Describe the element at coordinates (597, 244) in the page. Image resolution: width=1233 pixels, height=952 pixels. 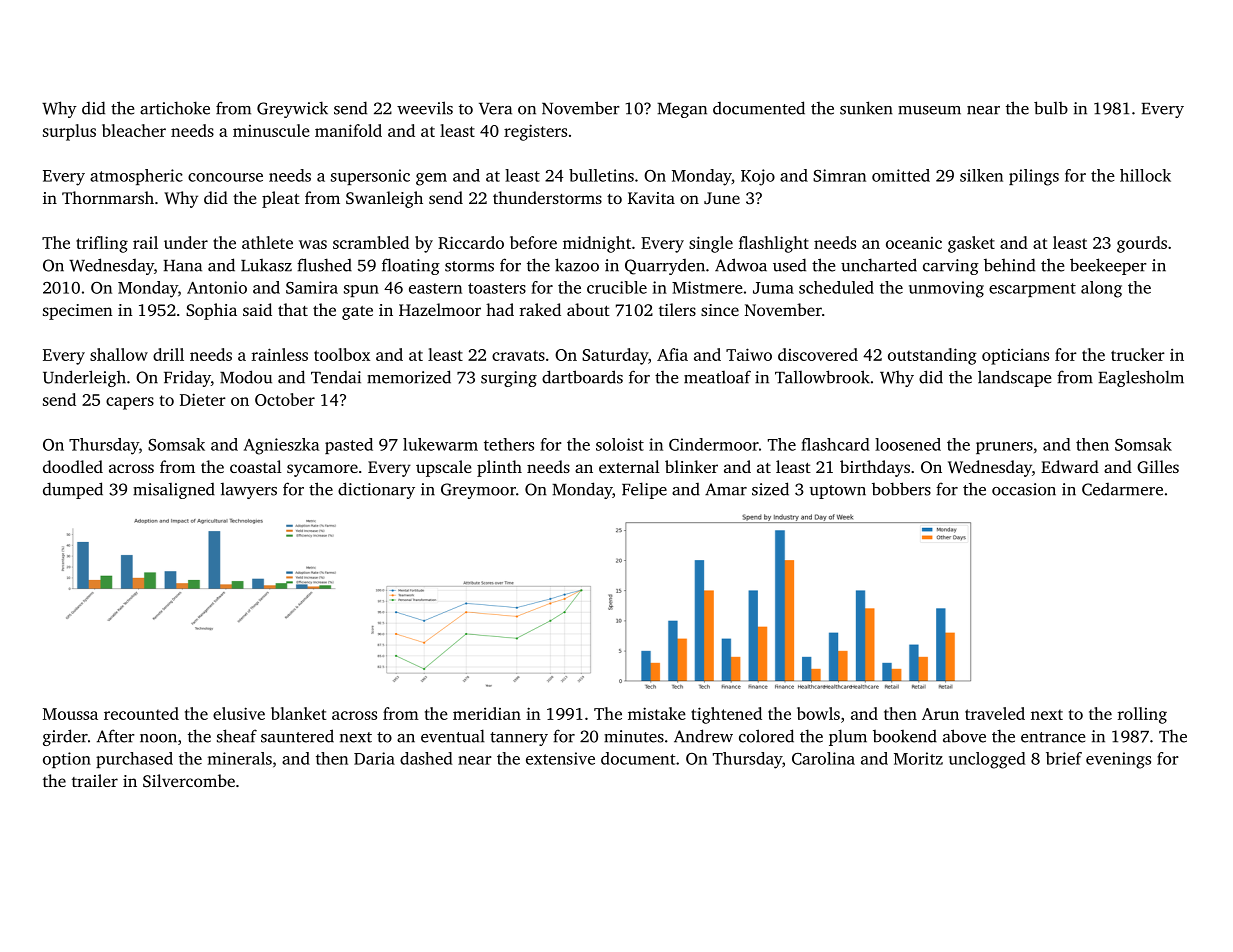
I see `midnight` at that location.
